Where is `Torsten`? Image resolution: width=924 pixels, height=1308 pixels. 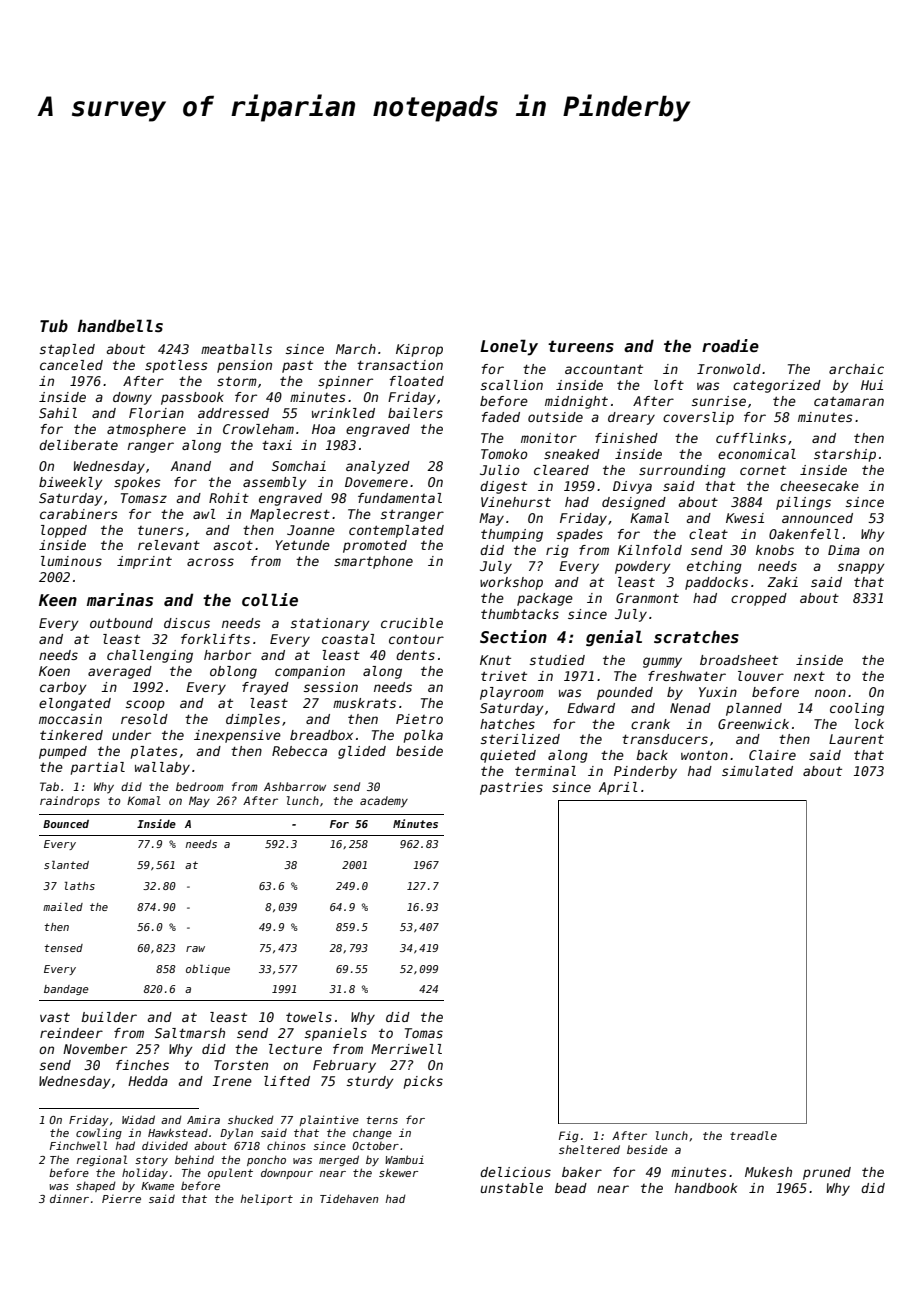
Torsten is located at coordinates (241, 1065).
